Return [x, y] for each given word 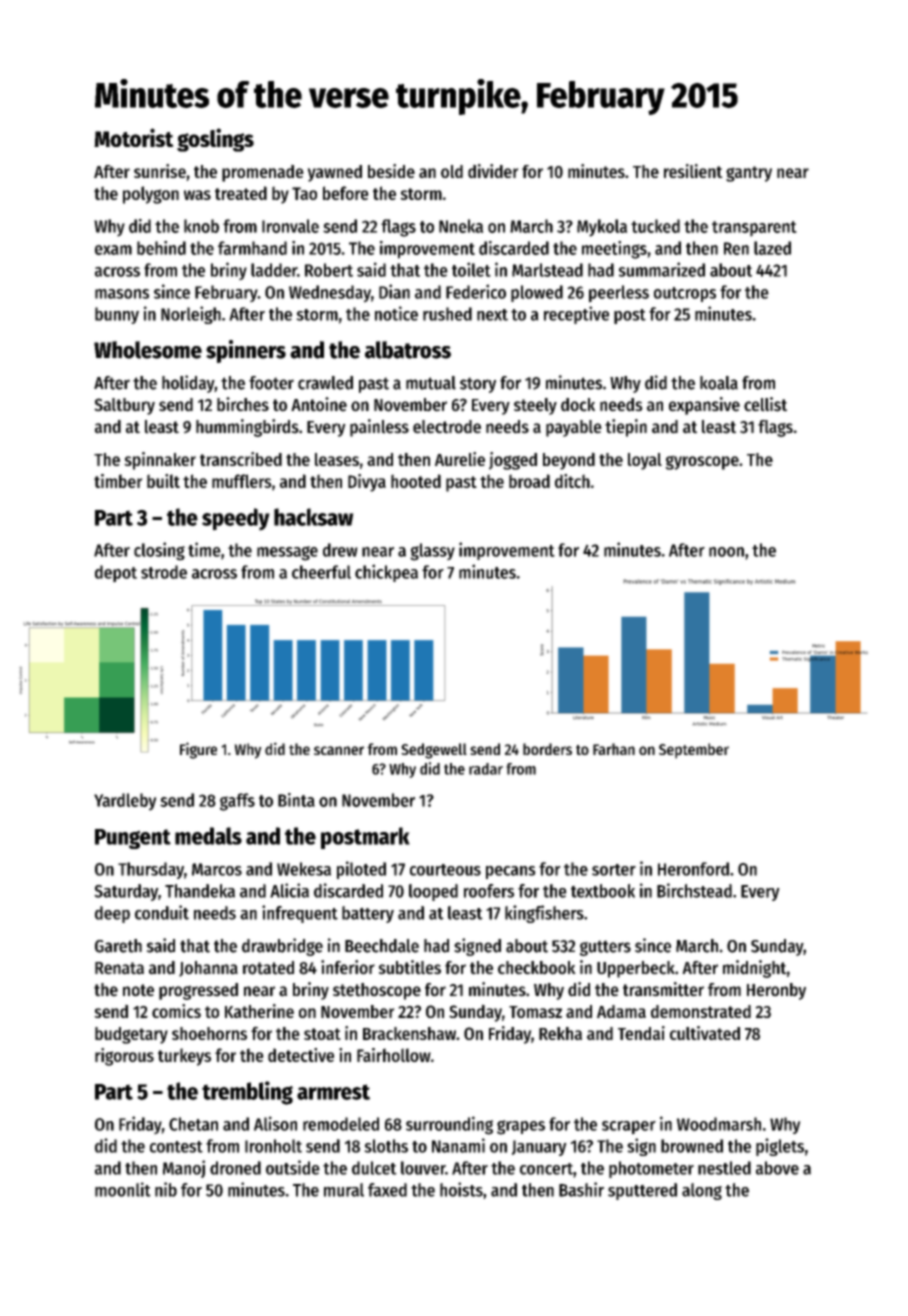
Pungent [133, 839]
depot [116, 574]
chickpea [386, 573]
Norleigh [191, 315]
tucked [655, 226]
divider [493, 171]
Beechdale [382, 946]
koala [719, 383]
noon [726, 552]
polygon [151, 195]
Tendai [641, 1033]
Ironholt [273, 1146]
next [492, 315]
